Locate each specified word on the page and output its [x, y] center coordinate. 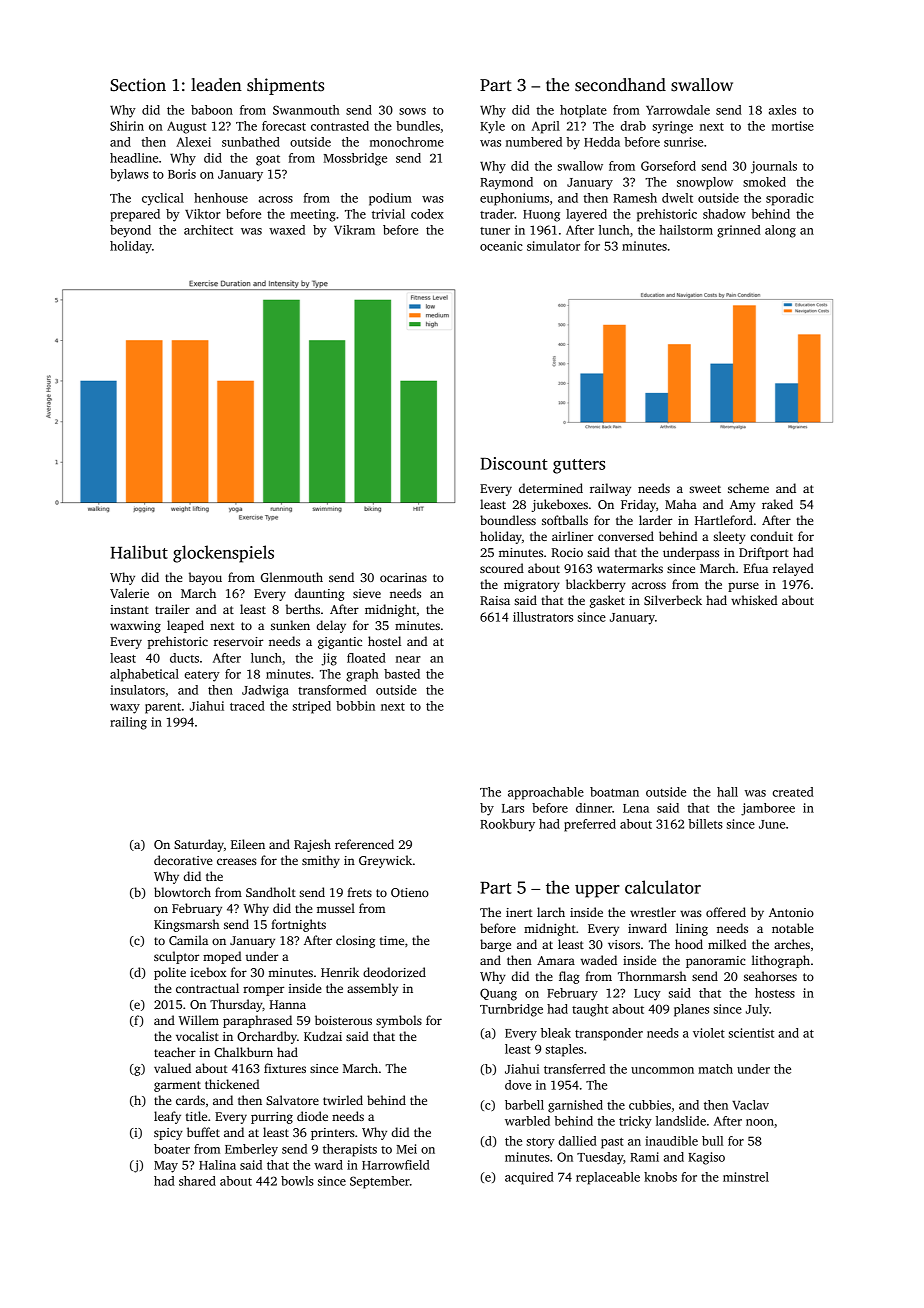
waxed [287, 230]
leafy [167, 1117]
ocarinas [403, 577]
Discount [514, 463]
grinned [739, 231]
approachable [546, 793]
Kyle [492, 127]
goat [268, 160]
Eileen [248, 844]
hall [727, 792]
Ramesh [635, 198]
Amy [742, 506]
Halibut [139, 552]
